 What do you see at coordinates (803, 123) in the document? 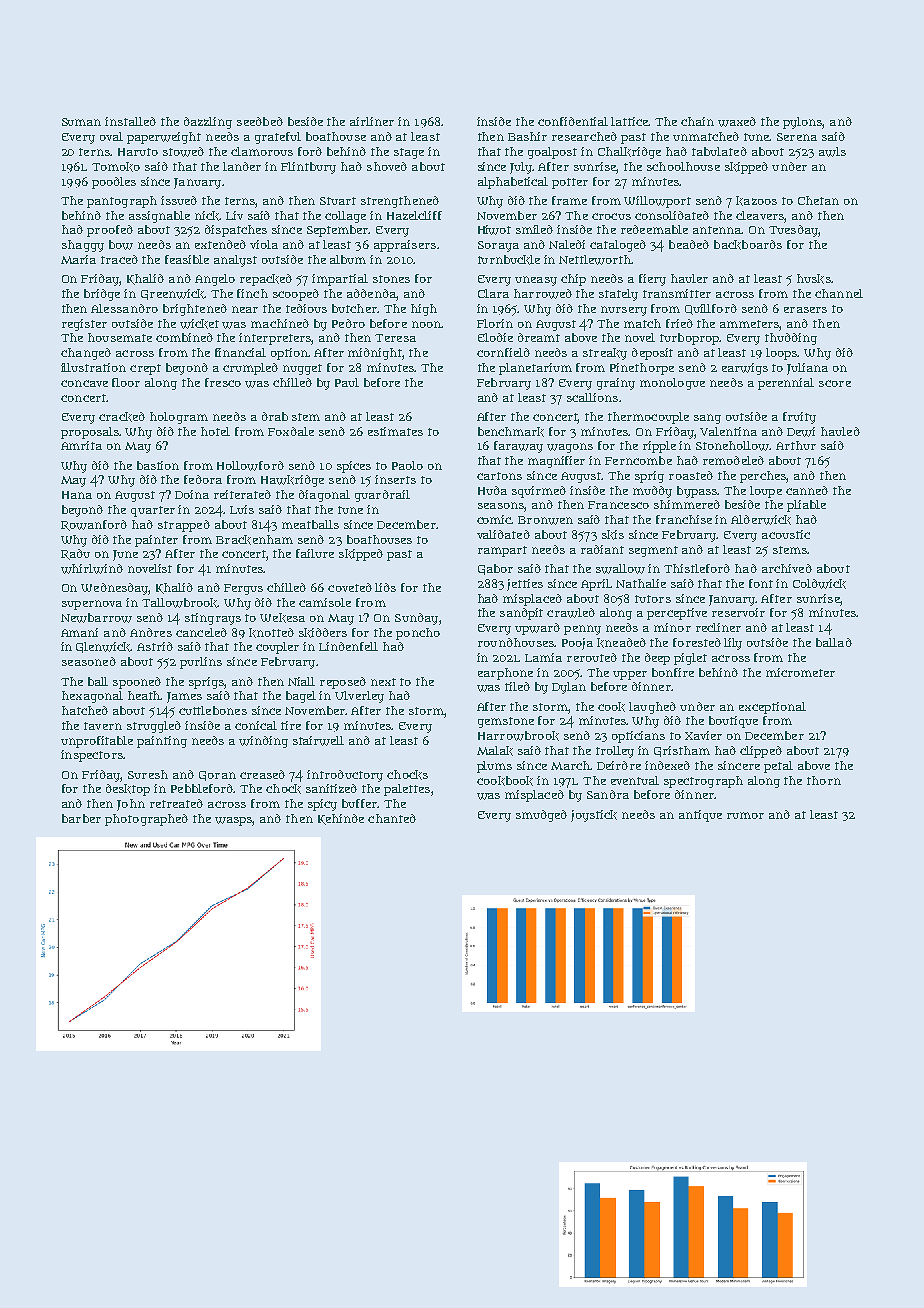
I see `pylons` at bounding box center [803, 123].
